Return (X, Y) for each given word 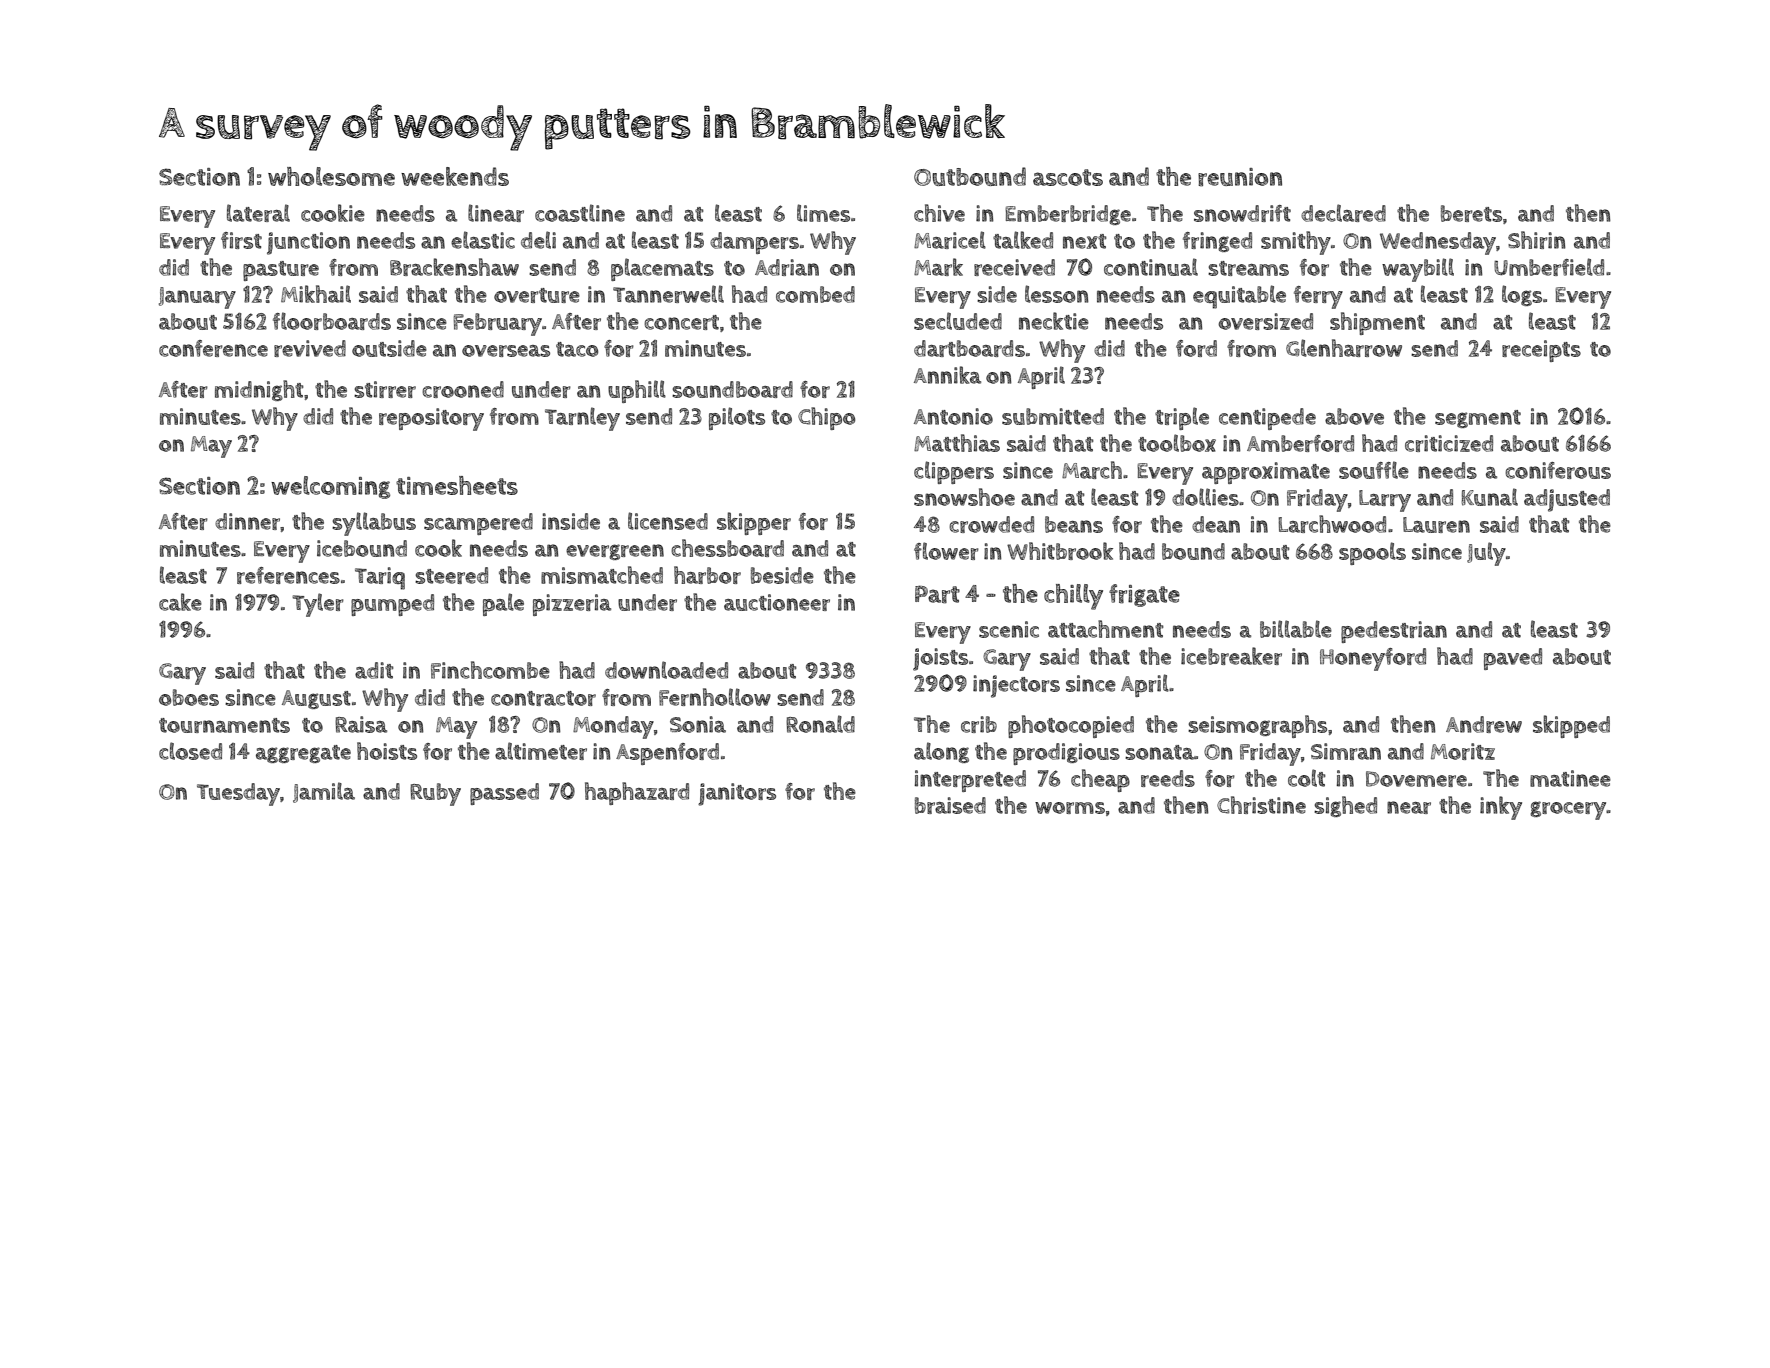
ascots (1068, 177)
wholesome (331, 176)
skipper (754, 523)
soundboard (732, 389)
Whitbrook (1060, 551)
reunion (1240, 177)
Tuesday (238, 794)
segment (1478, 419)
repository (431, 419)
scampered (478, 524)
